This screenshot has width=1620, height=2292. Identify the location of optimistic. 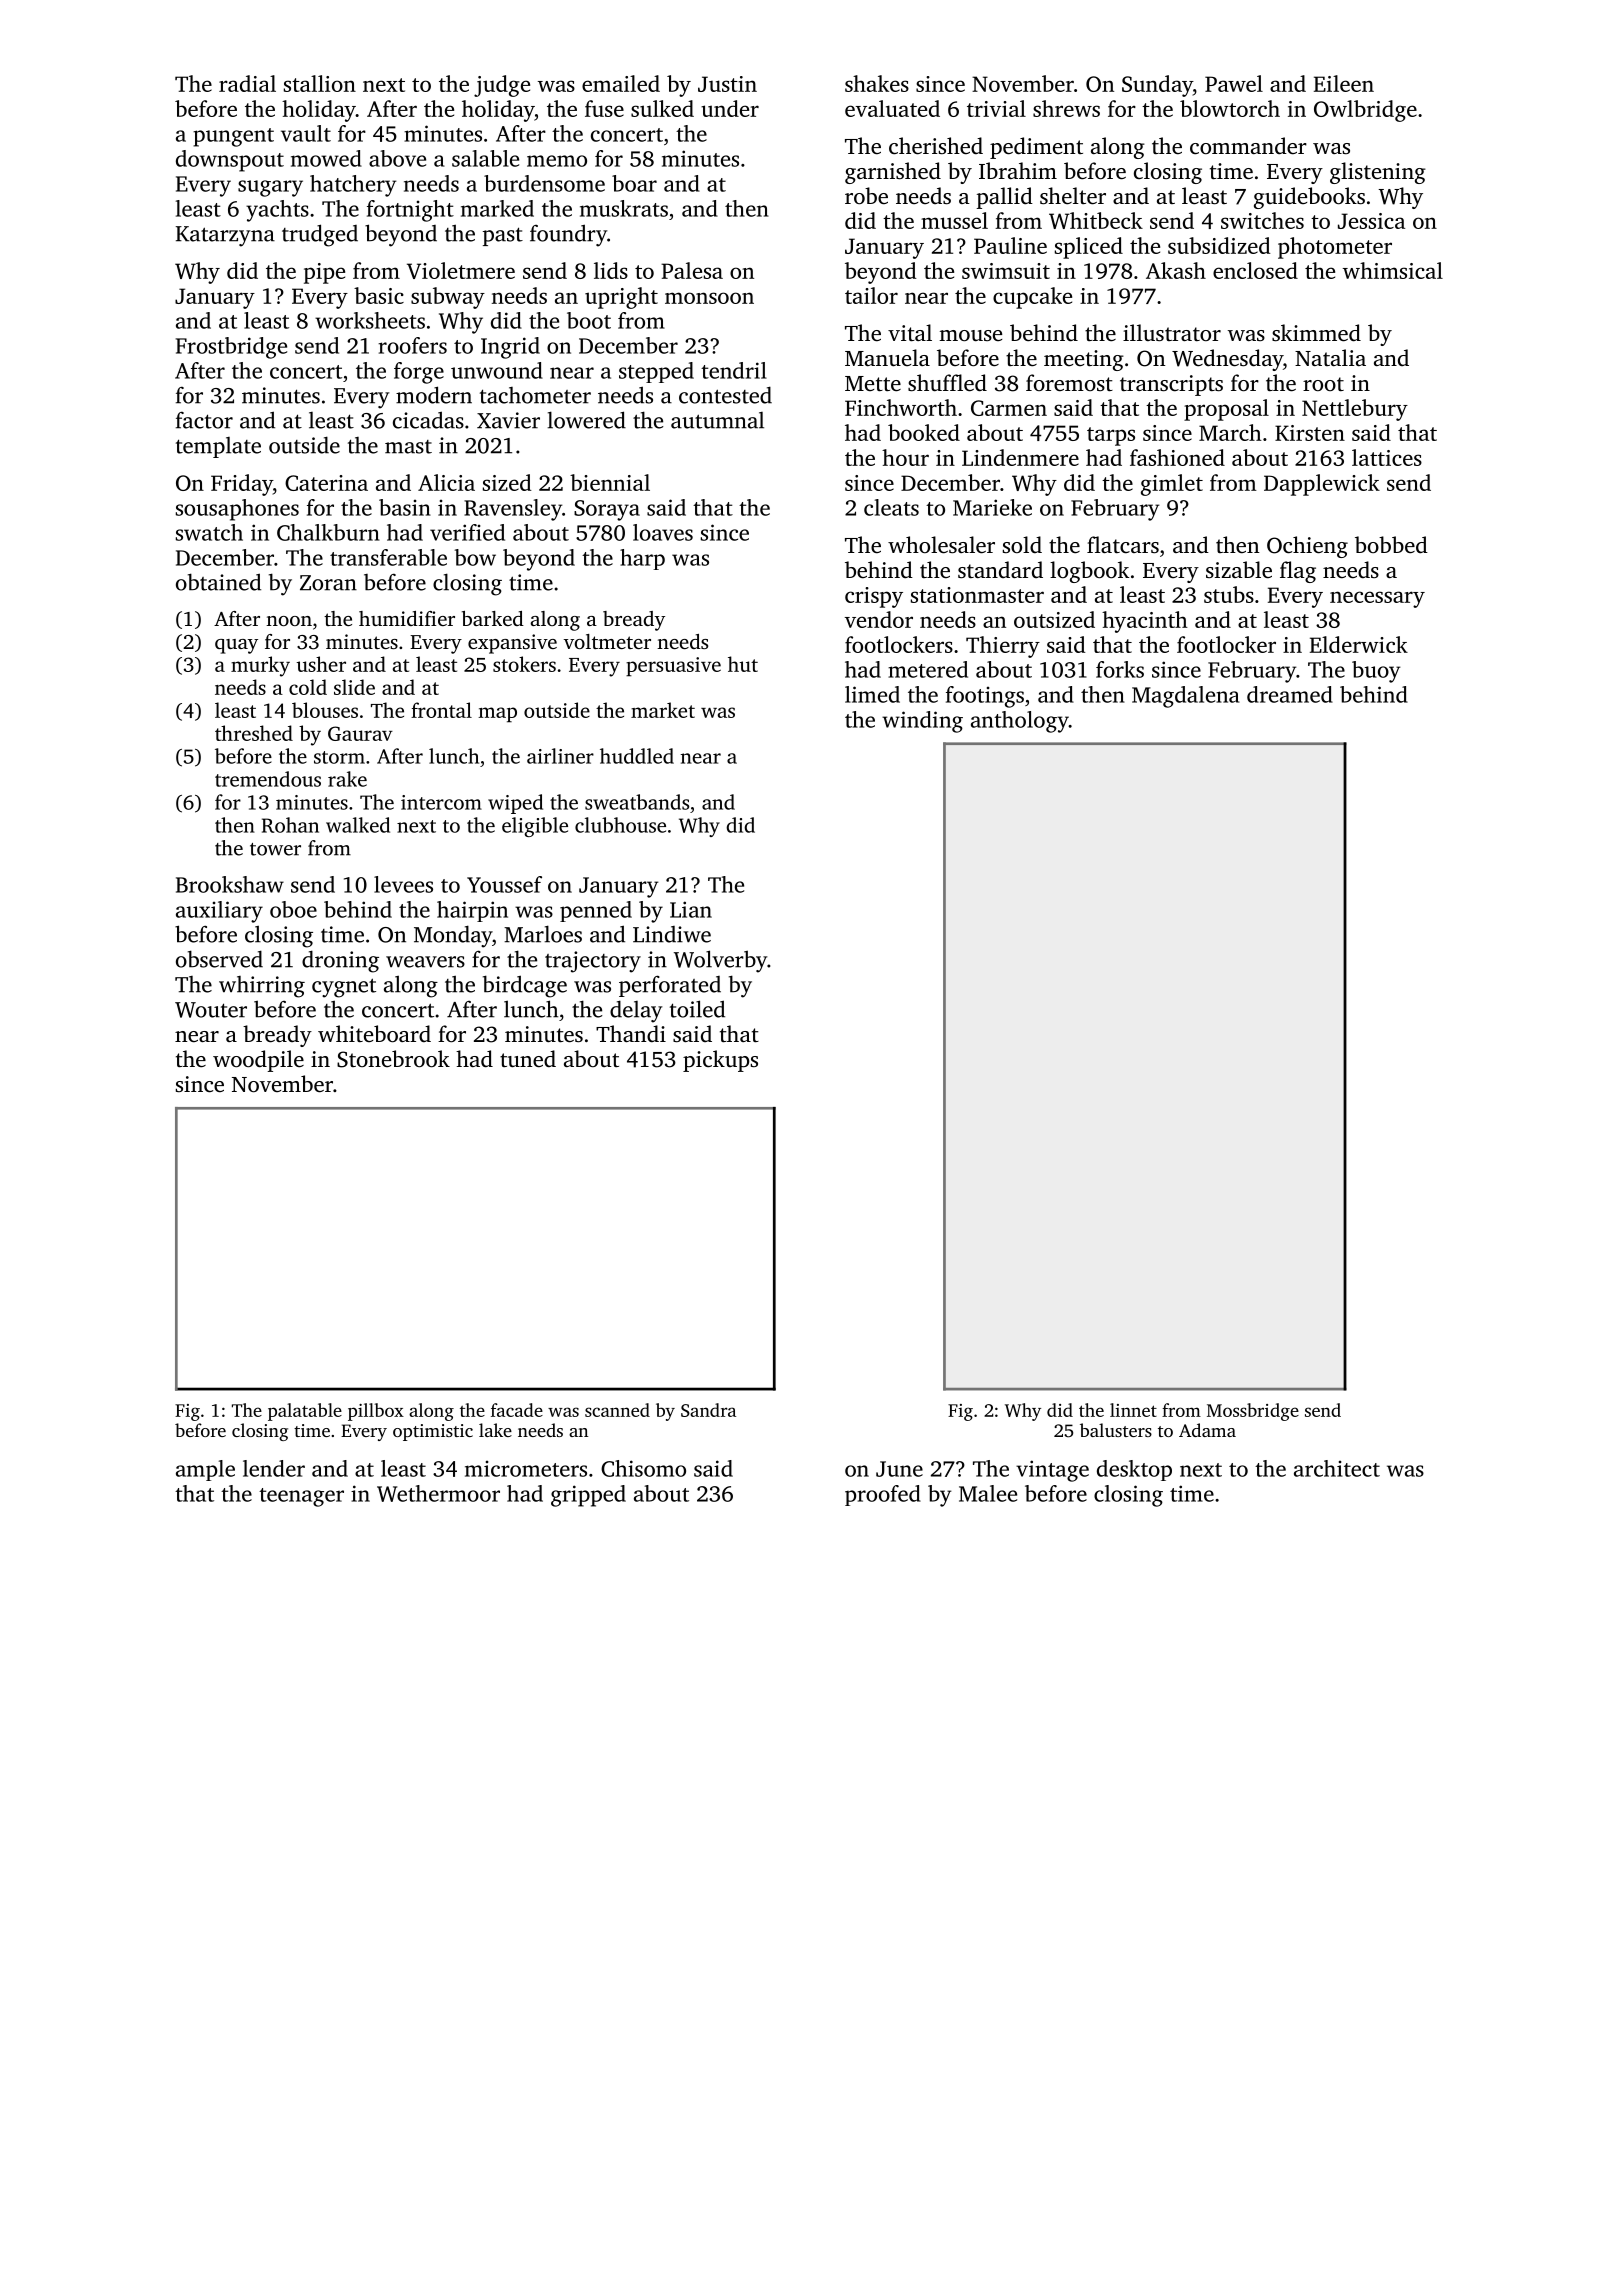
(433, 1432).
